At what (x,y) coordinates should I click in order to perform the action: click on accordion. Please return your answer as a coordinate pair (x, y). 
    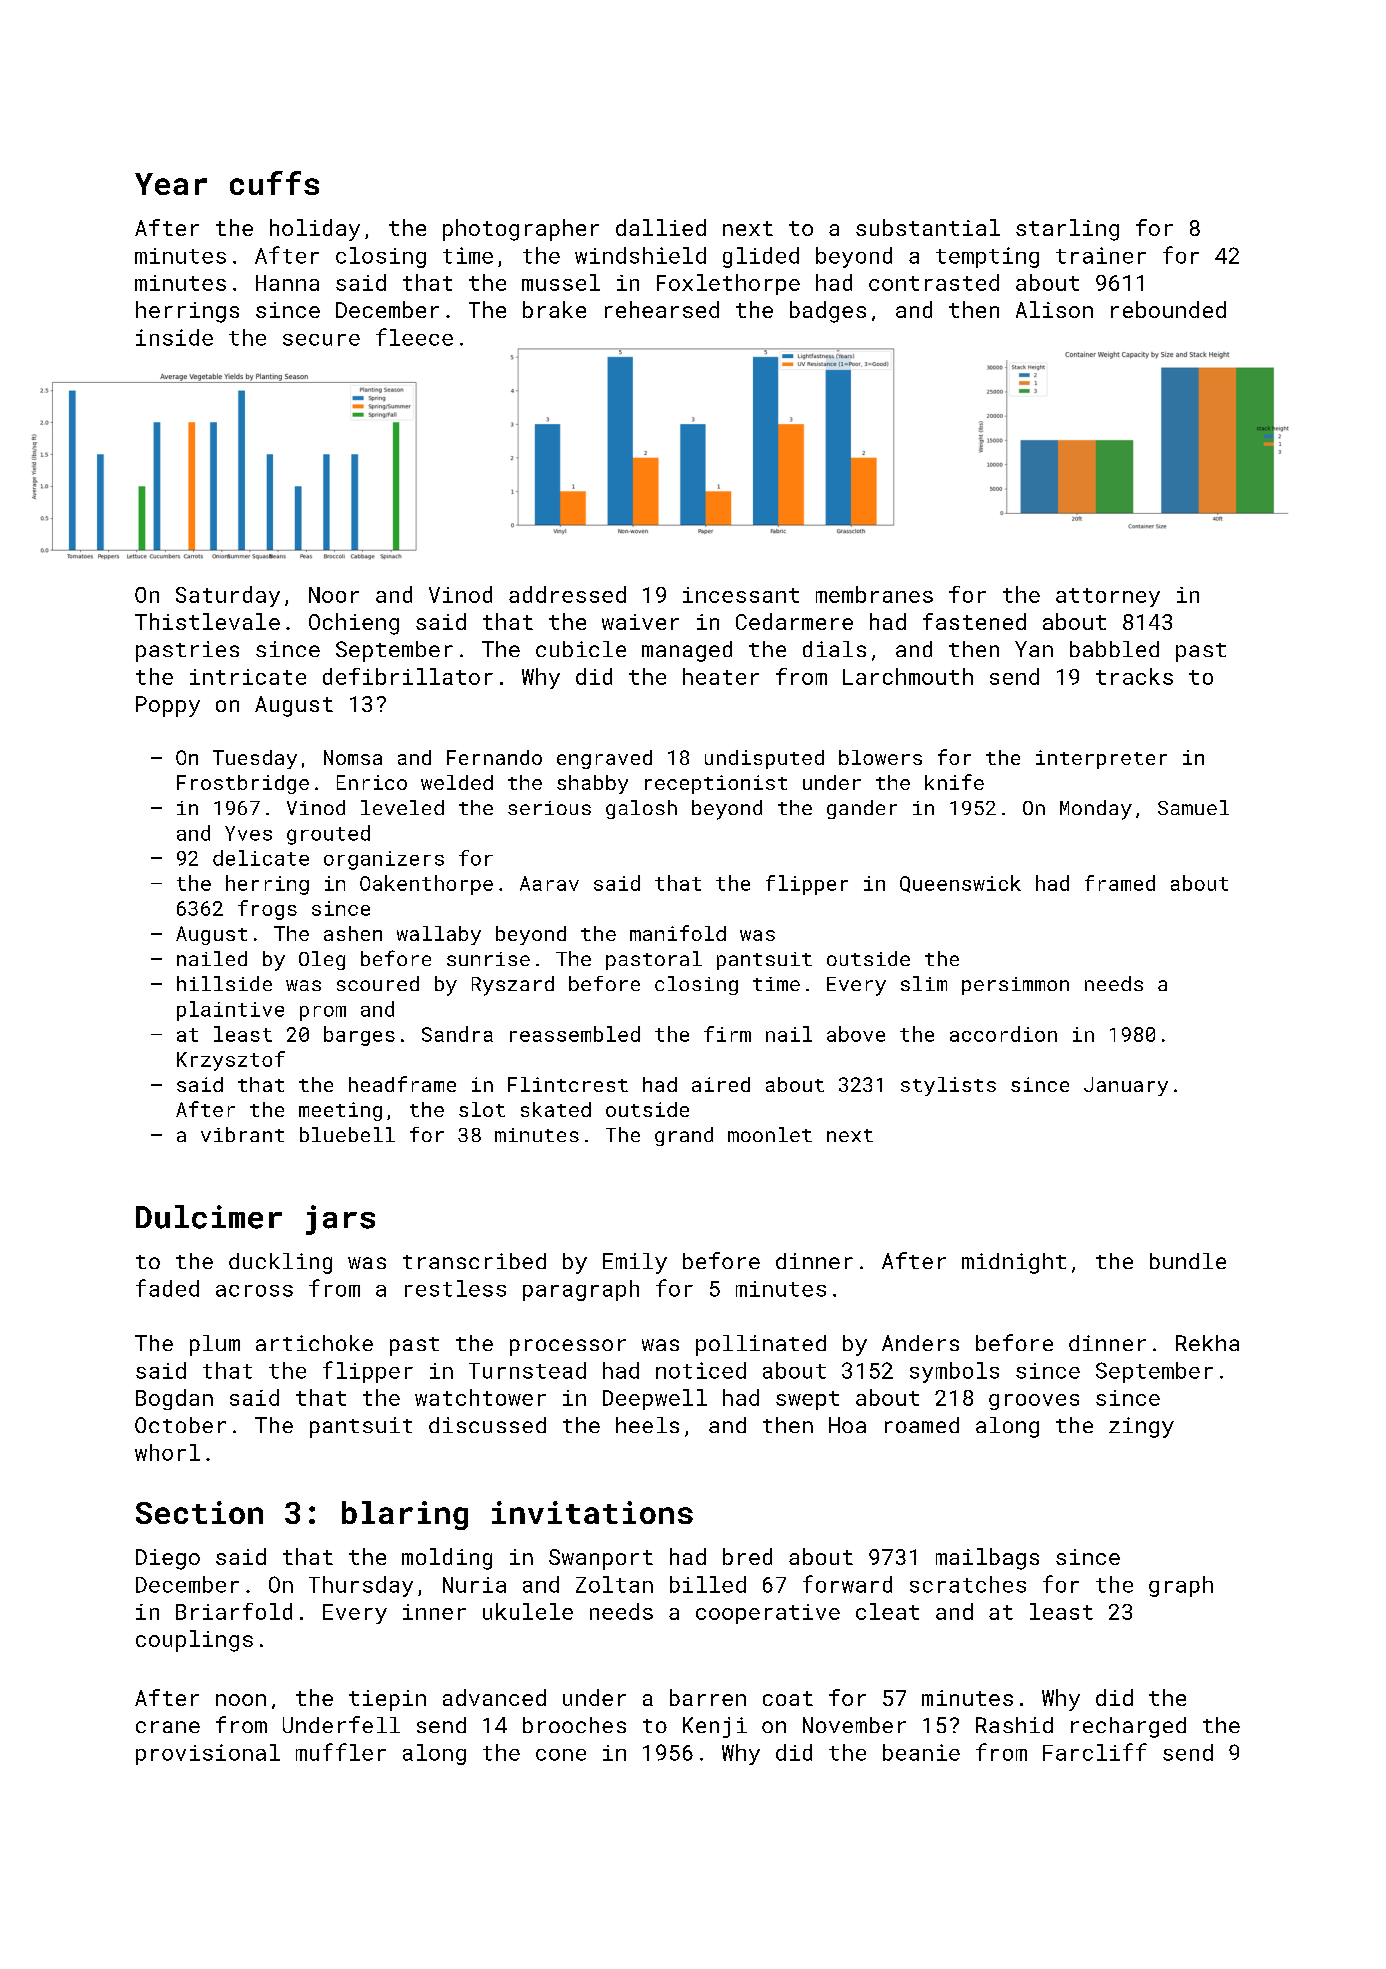
    Looking at the image, I should click on (1003, 1034).
